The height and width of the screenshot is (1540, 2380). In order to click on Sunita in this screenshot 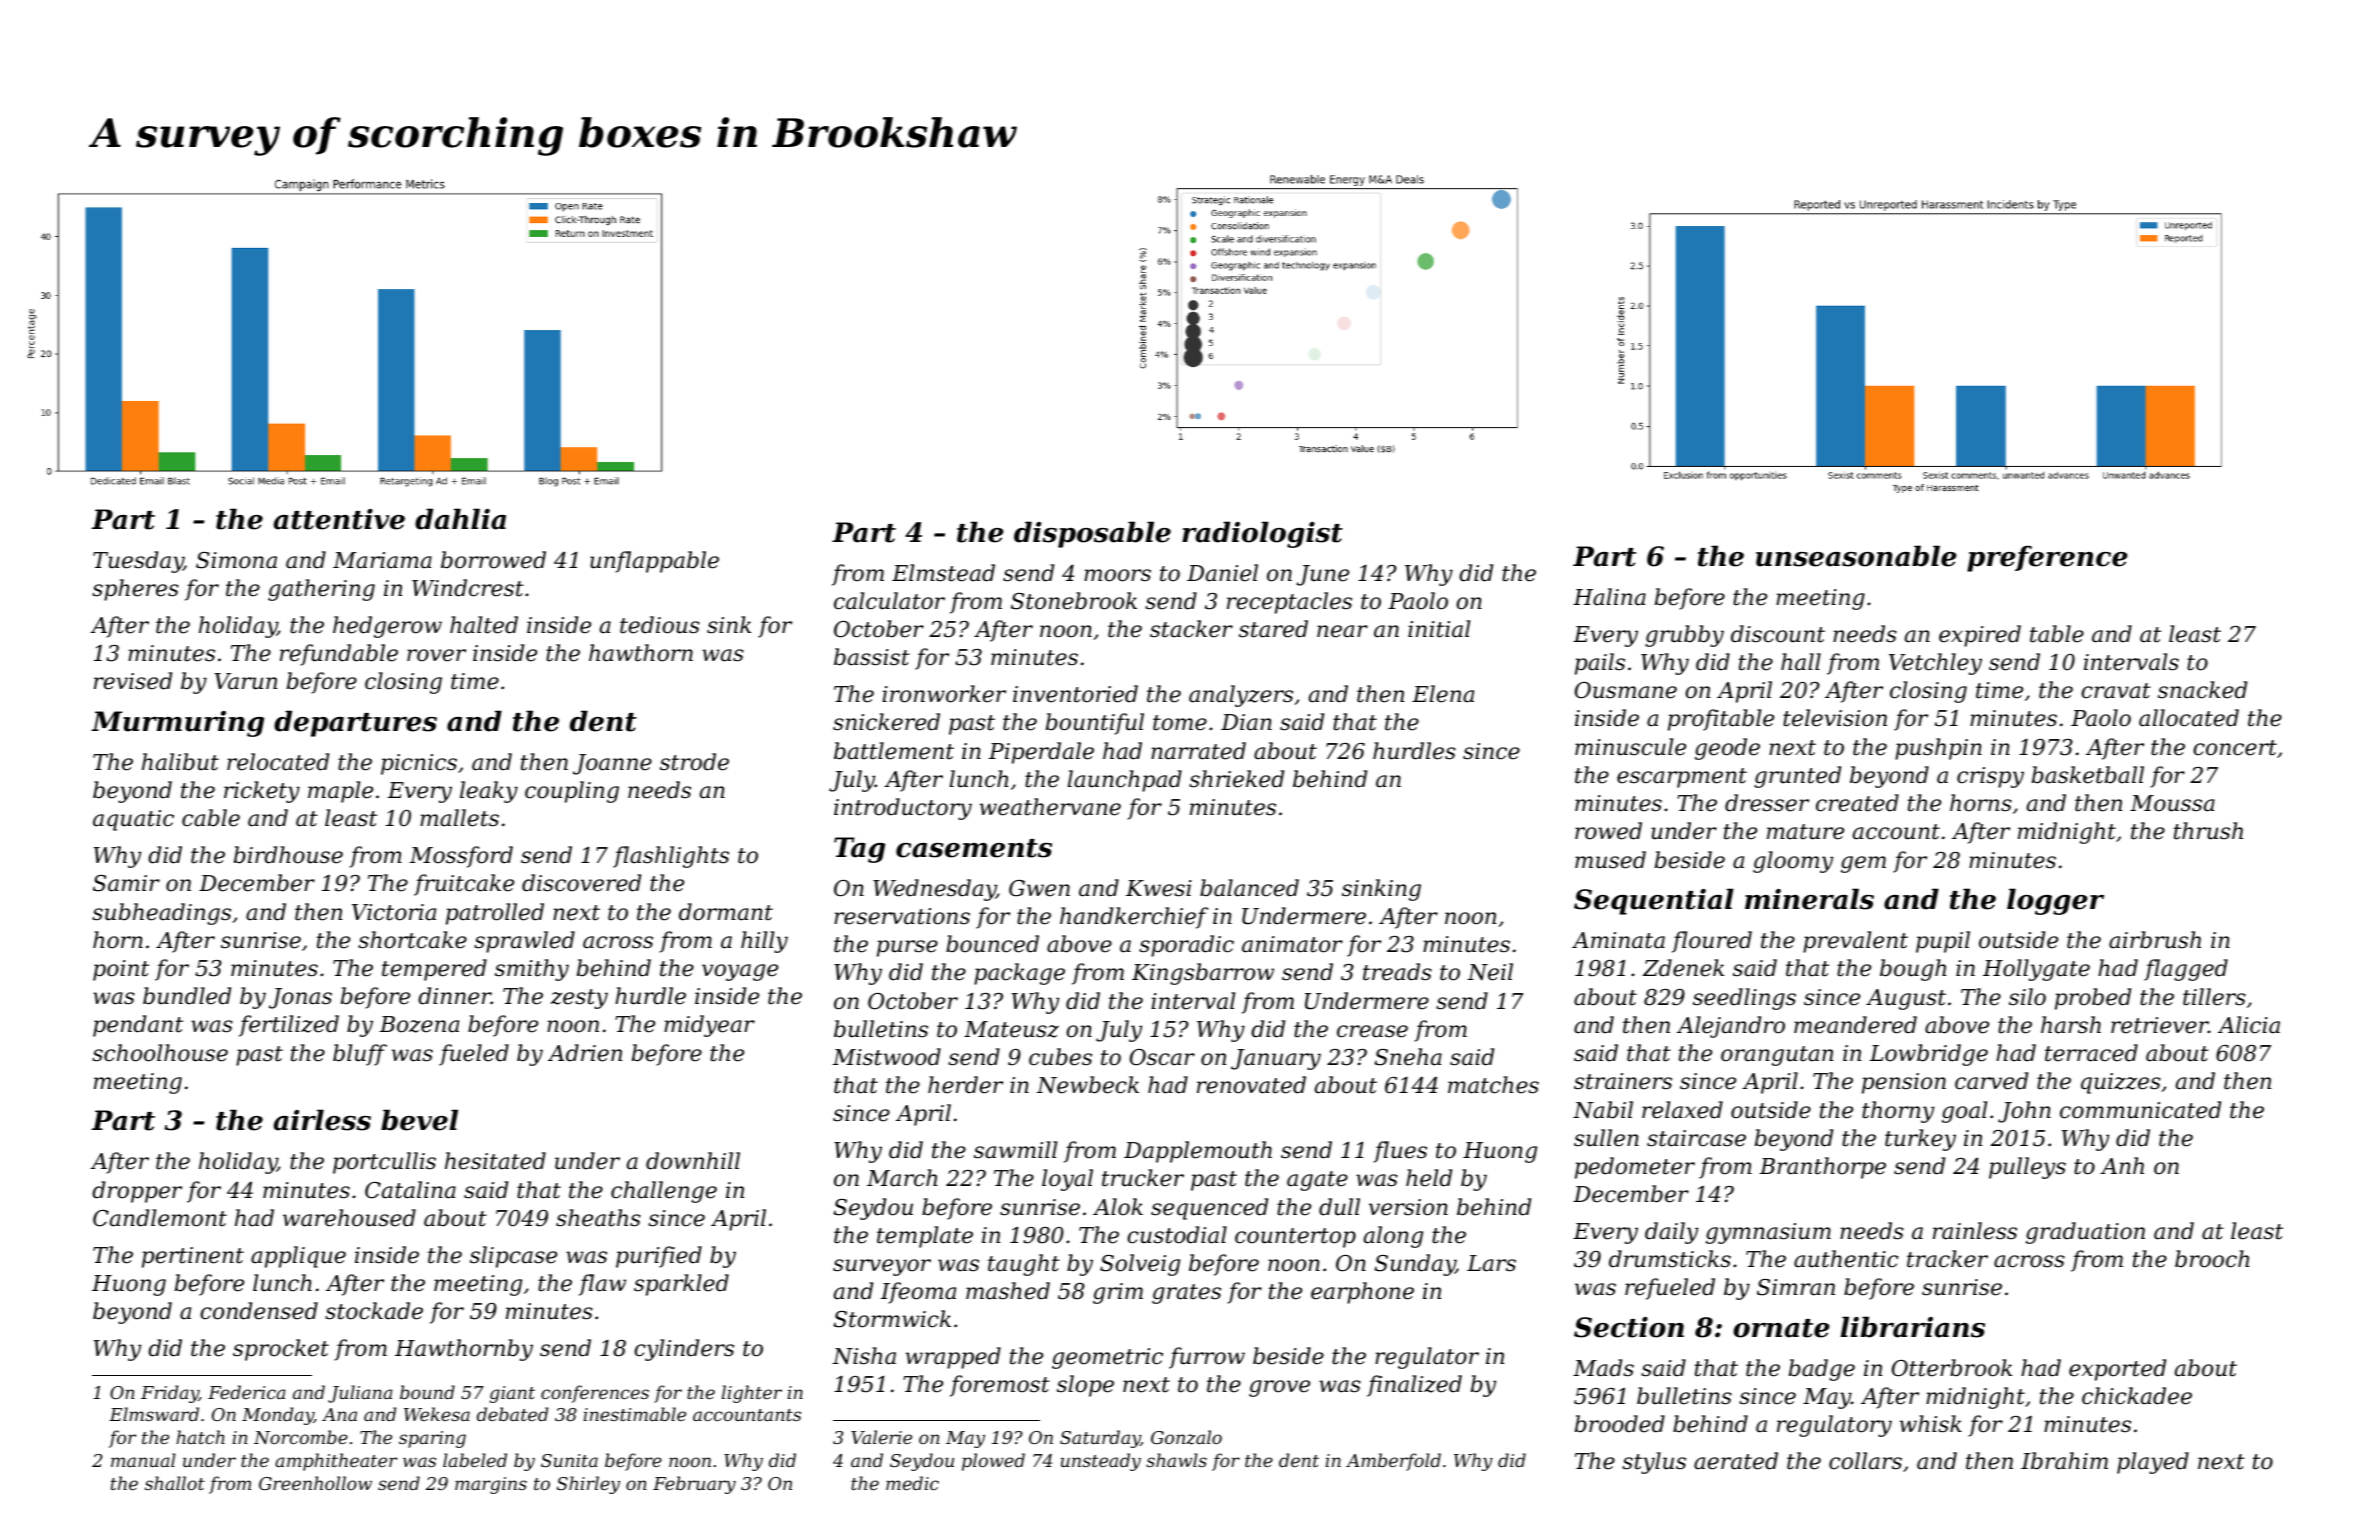, I will do `click(569, 1460)`.
